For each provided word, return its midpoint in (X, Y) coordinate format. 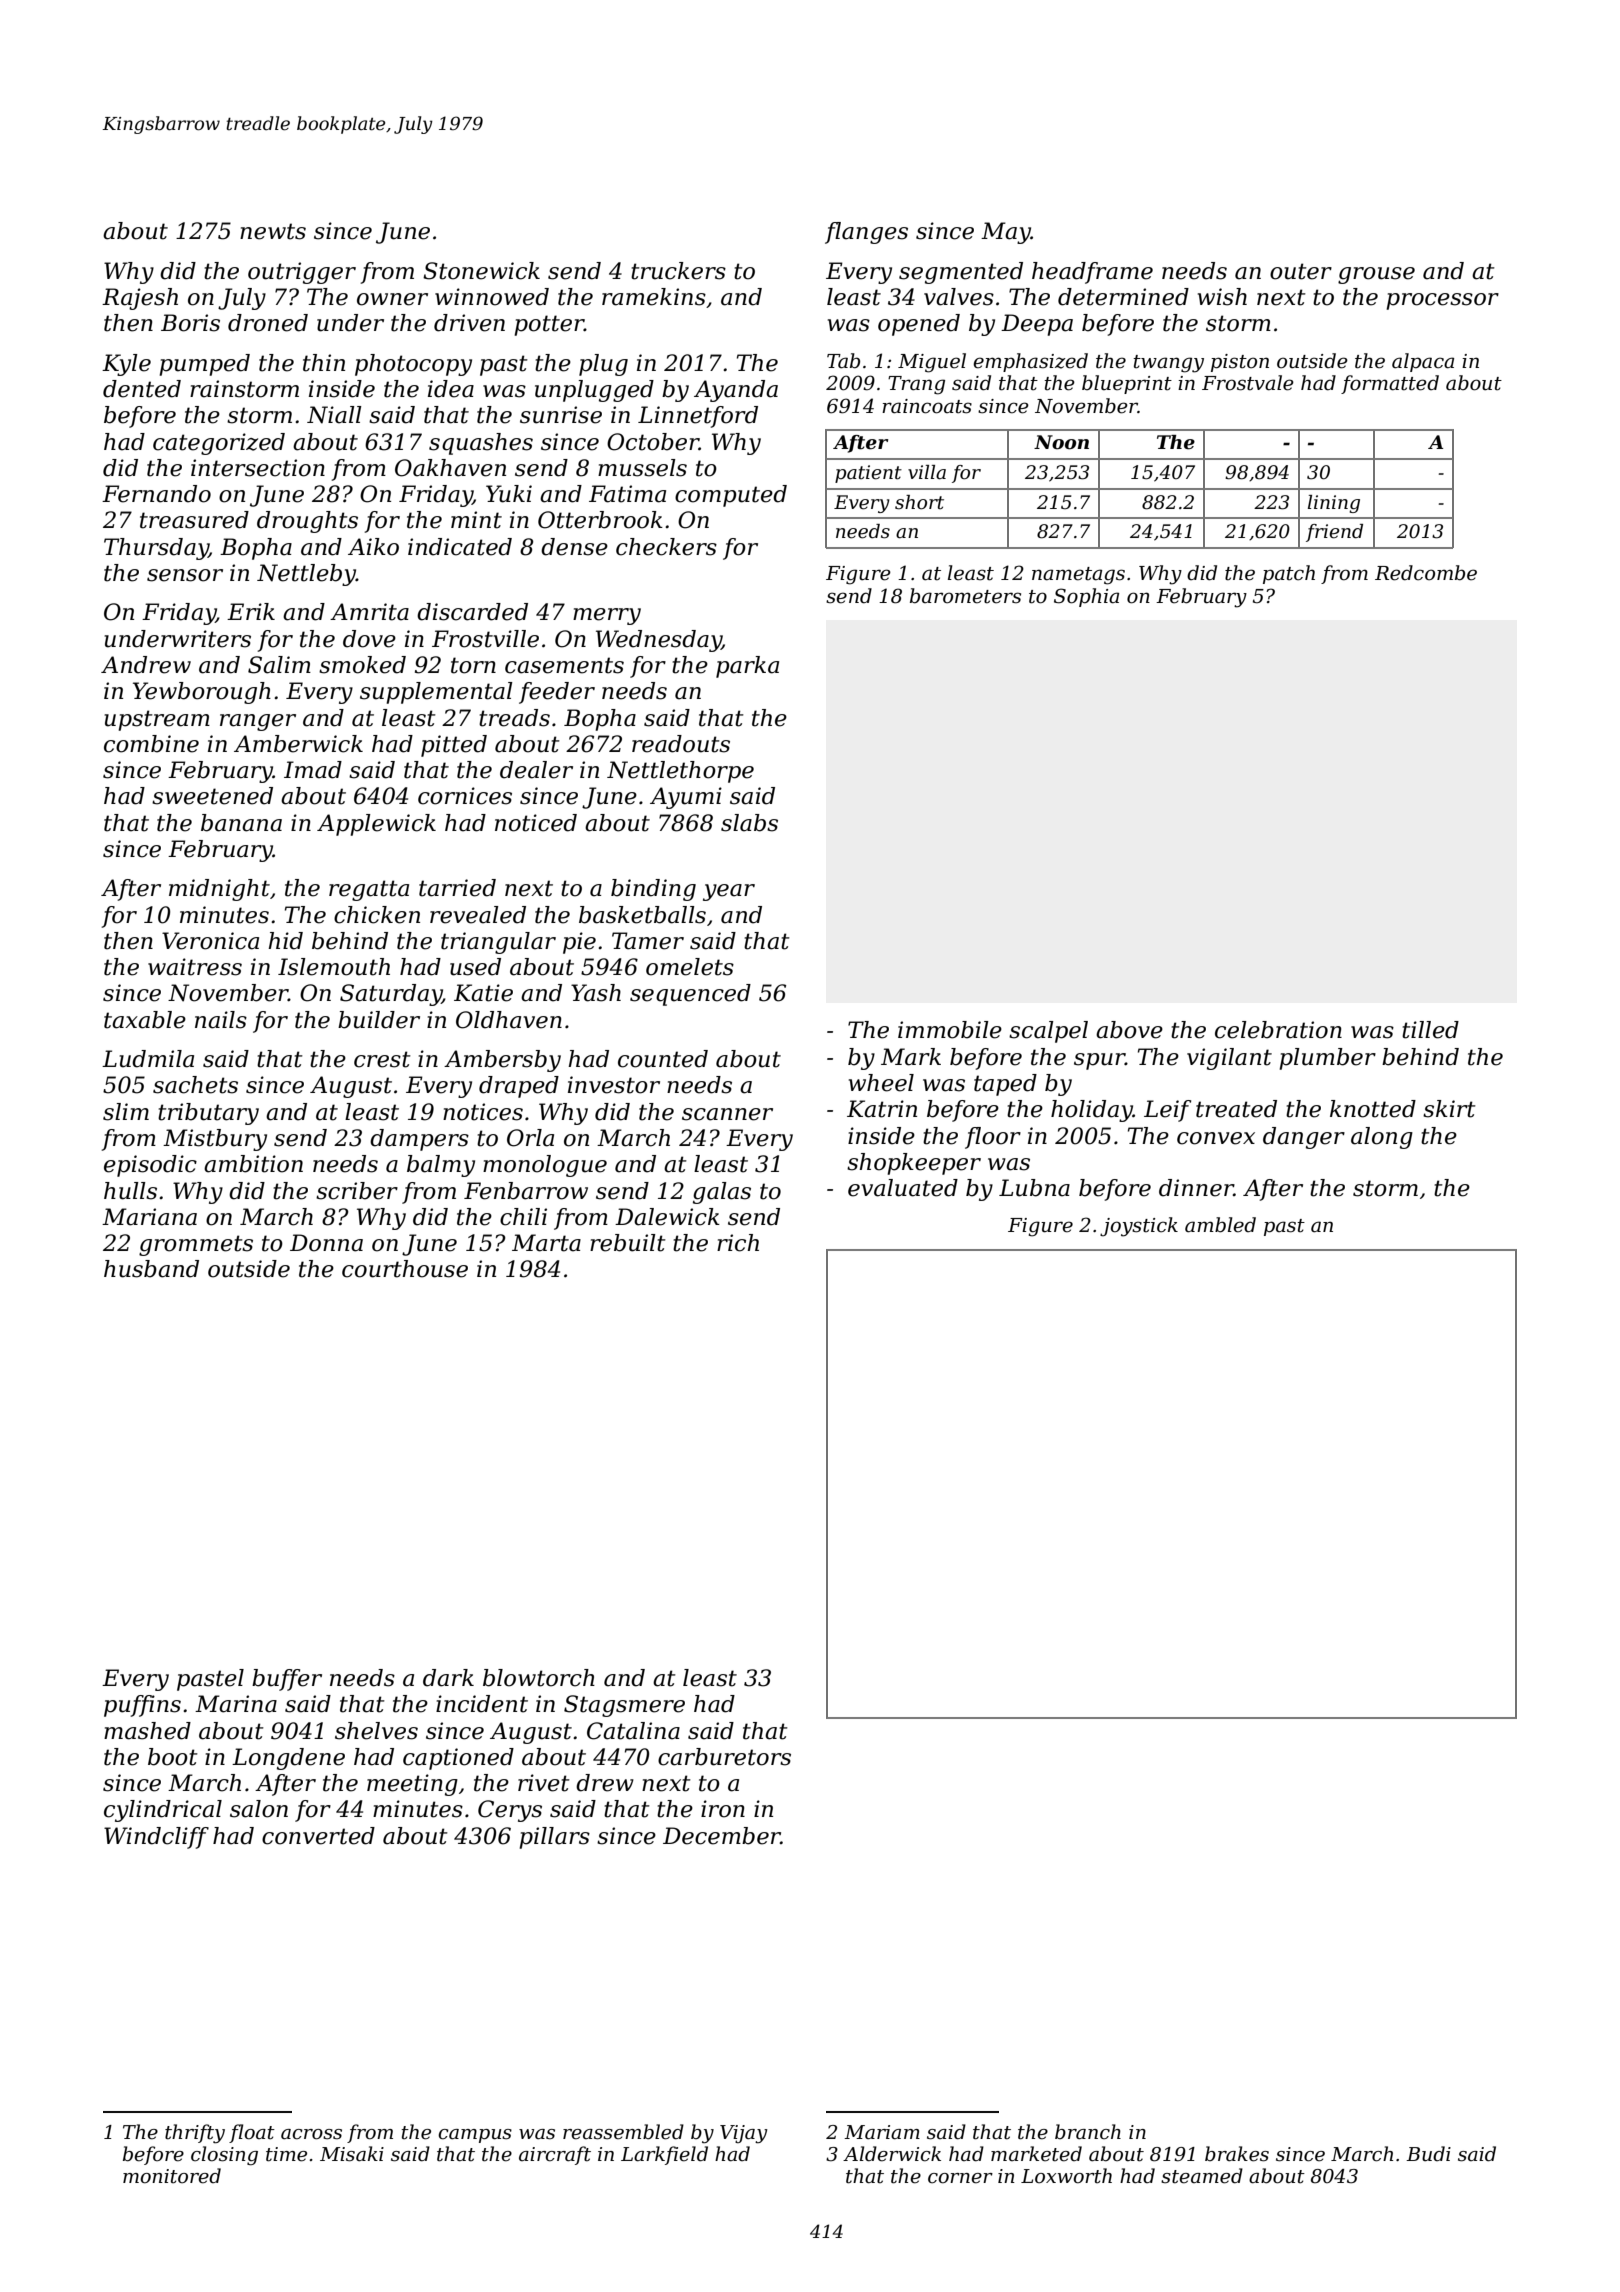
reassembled (623, 2132)
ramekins (654, 297)
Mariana (149, 1217)
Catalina (633, 1731)
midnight (219, 890)
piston (1240, 363)
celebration (1278, 1030)
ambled (1220, 1225)
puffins (142, 1706)
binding (653, 890)
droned (268, 323)
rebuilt (628, 1243)
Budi (1428, 2153)
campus (475, 2136)
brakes (1237, 2154)
